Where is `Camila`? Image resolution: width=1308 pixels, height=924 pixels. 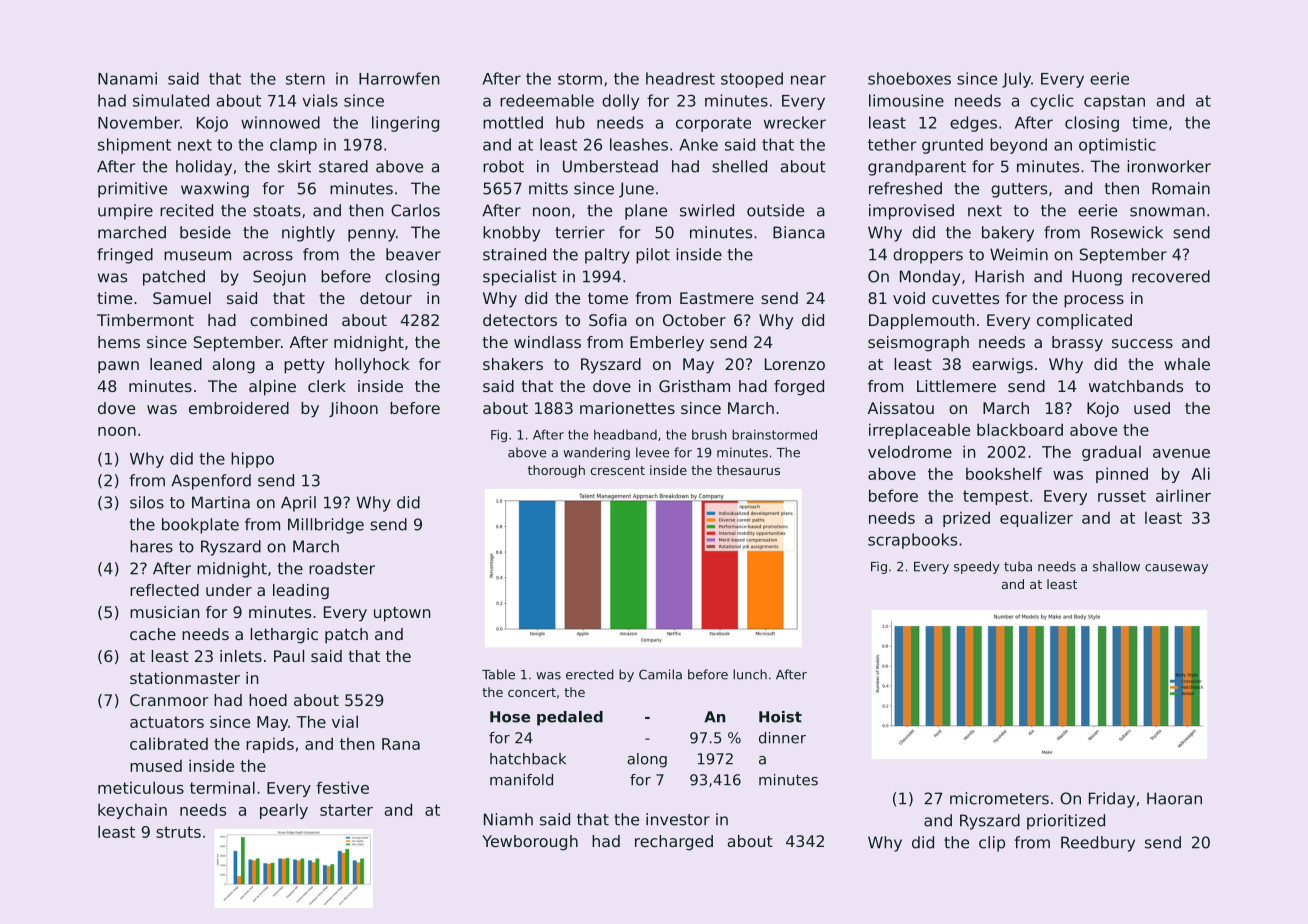
Camila is located at coordinates (660, 674).
